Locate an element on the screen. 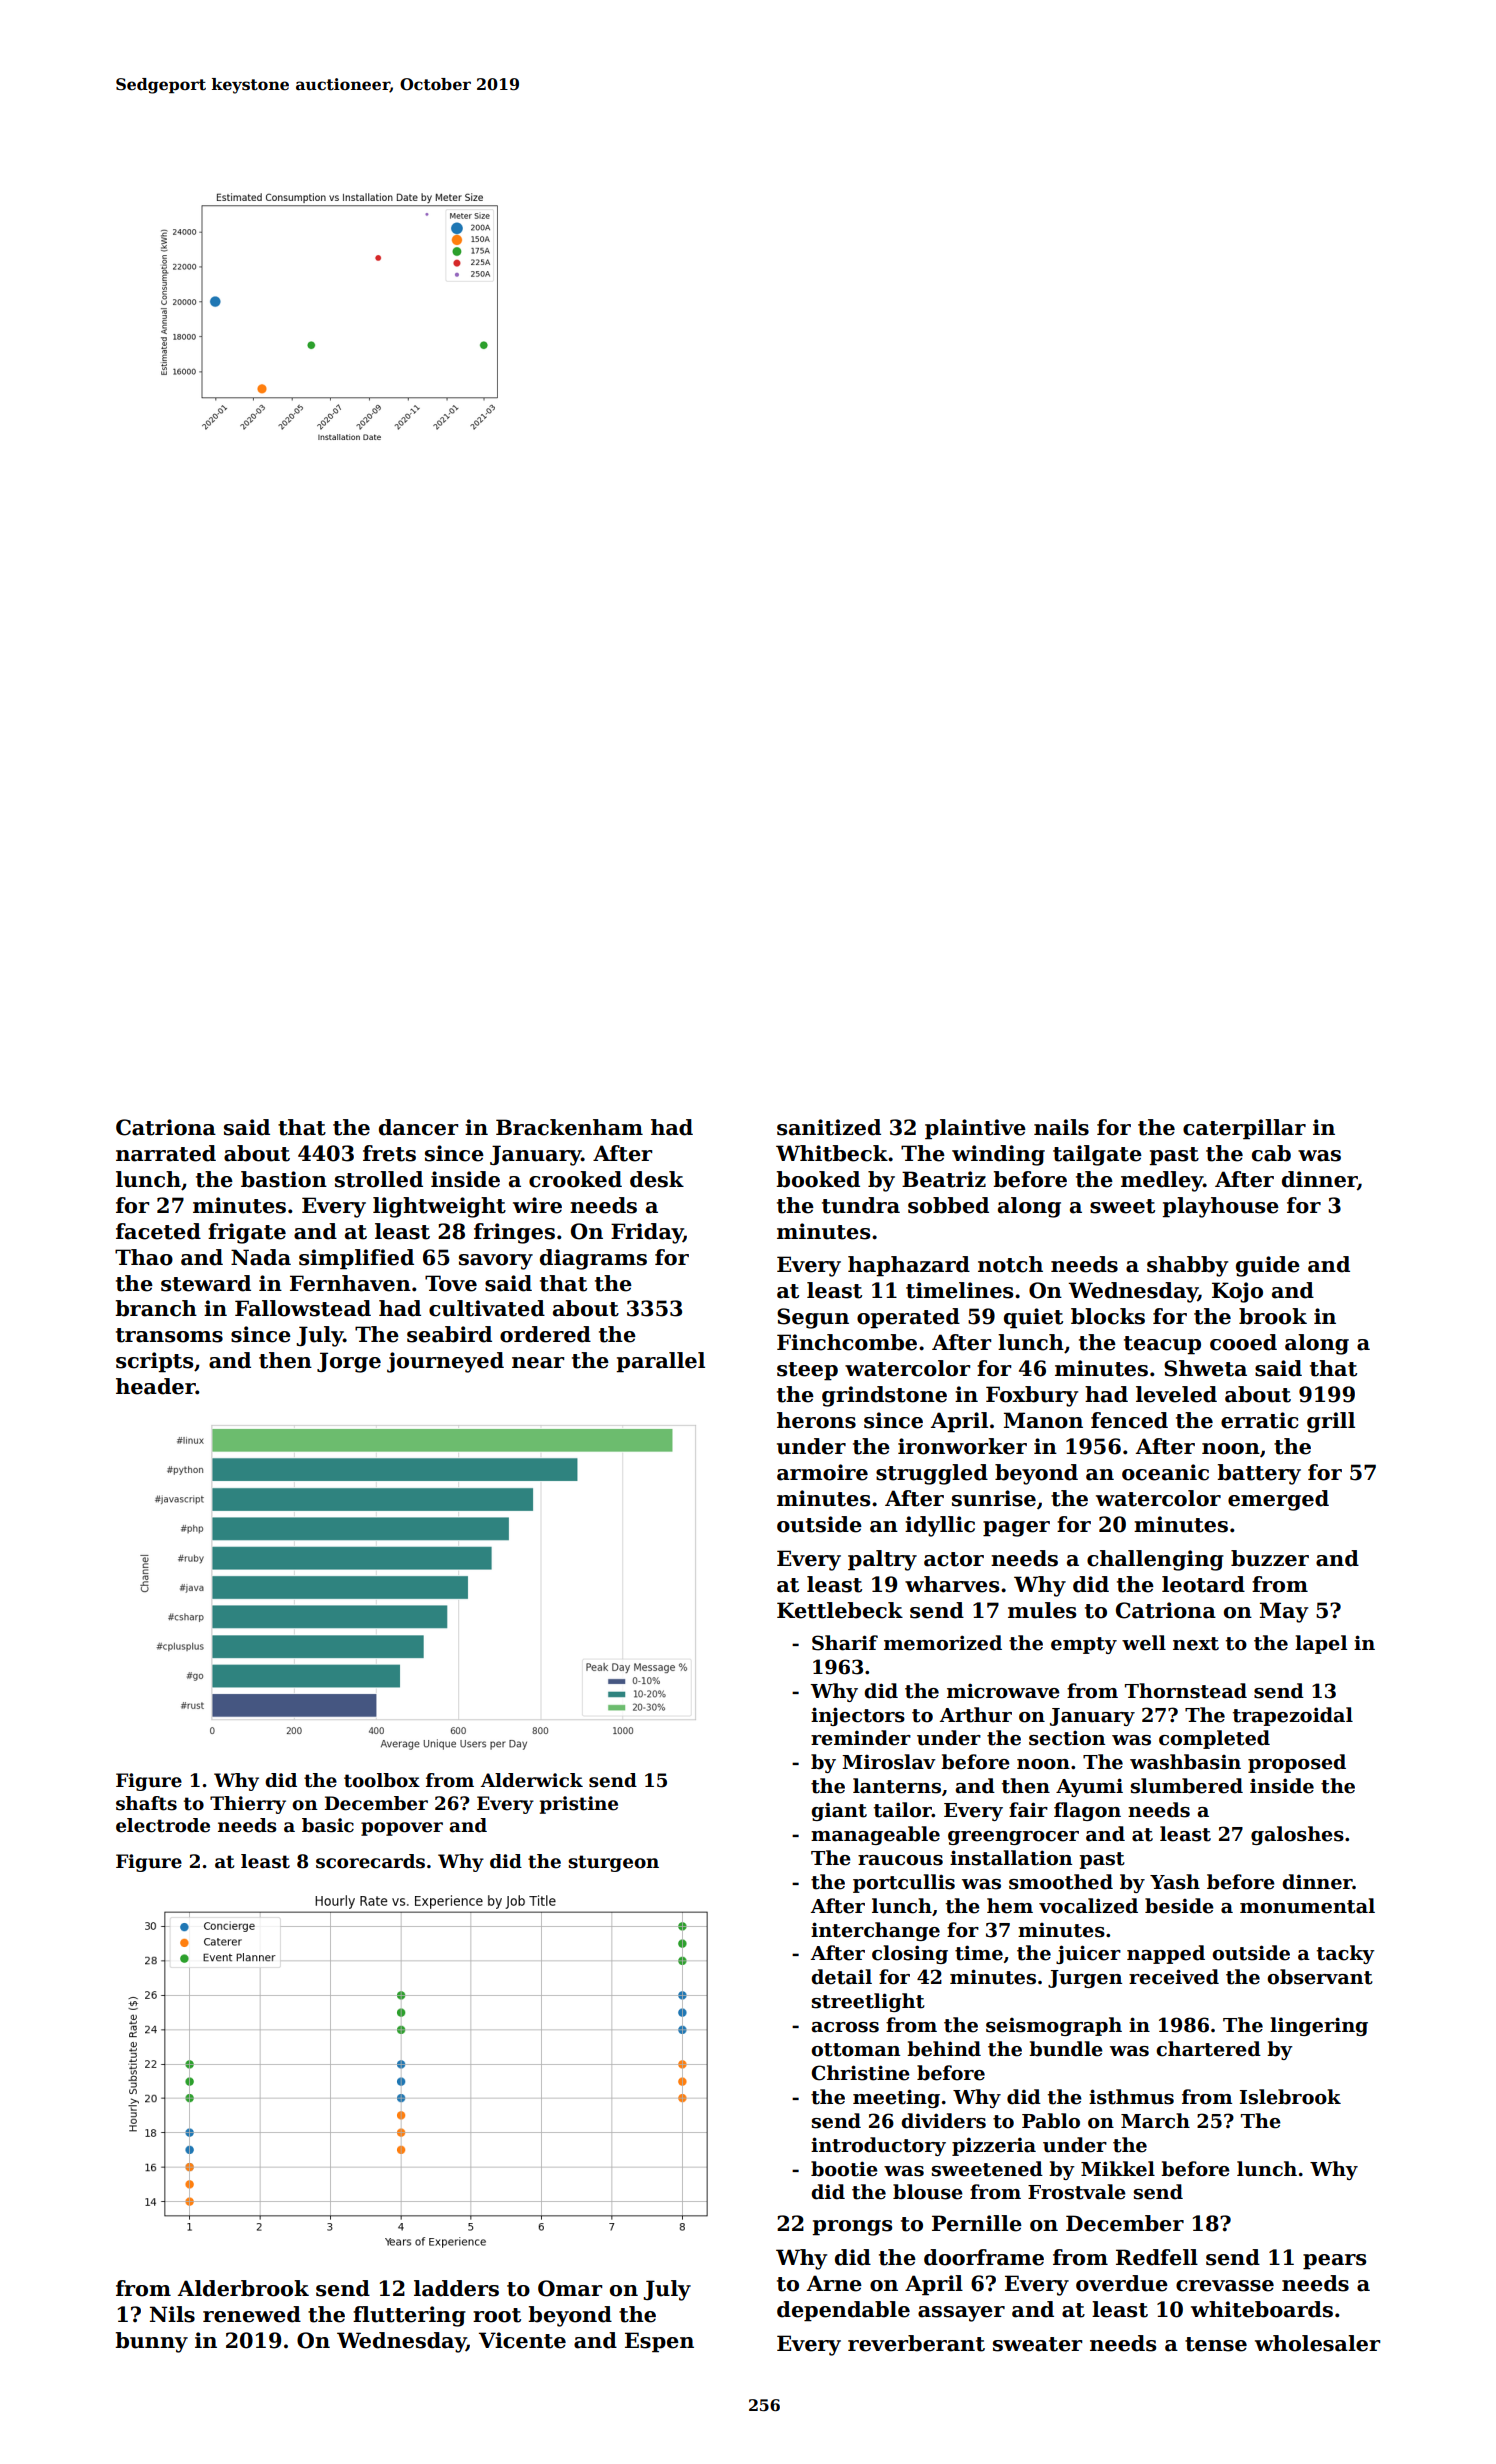 The width and height of the screenshot is (1496, 2464). steep is located at coordinates (807, 1371).
